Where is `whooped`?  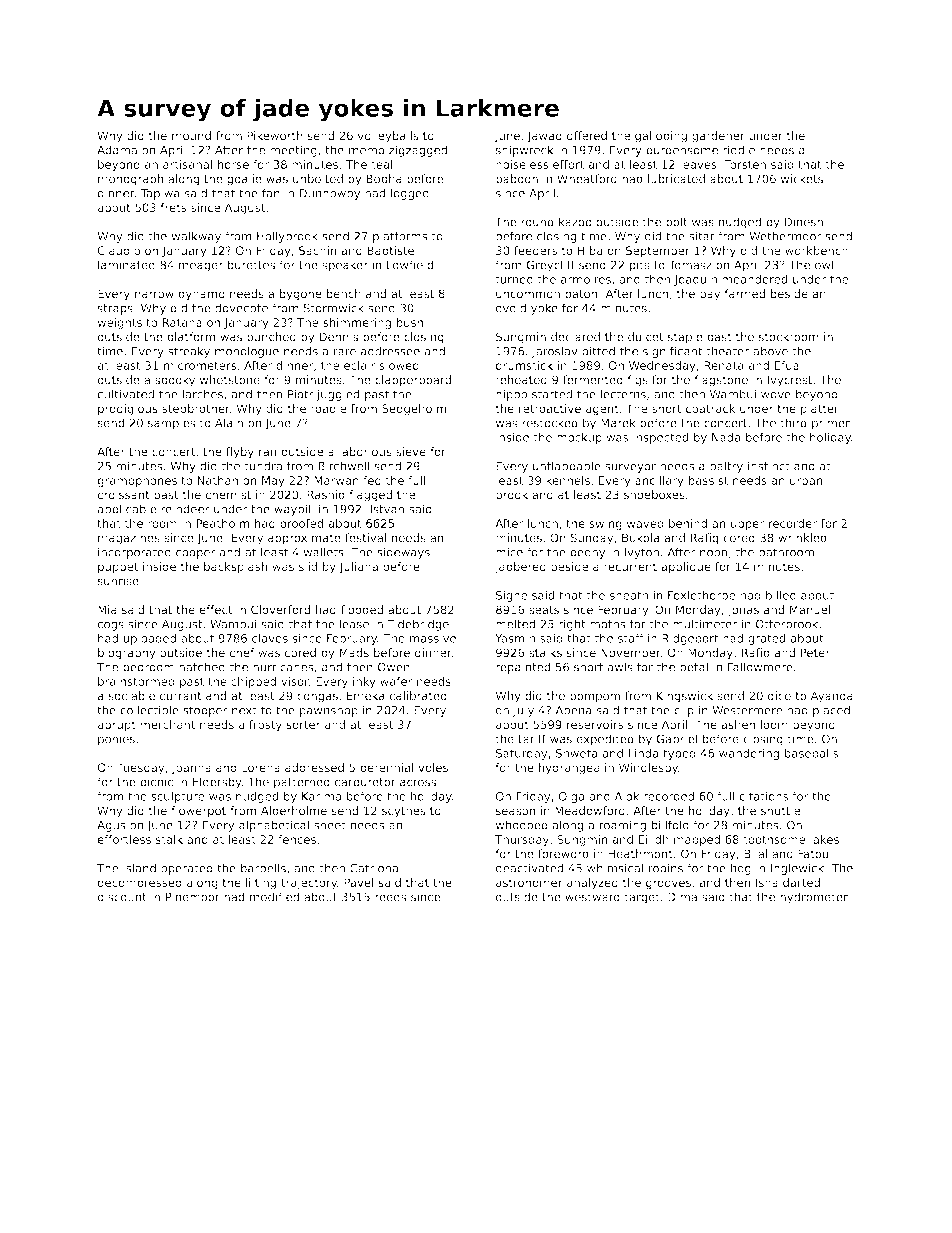 whooped is located at coordinates (522, 826).
